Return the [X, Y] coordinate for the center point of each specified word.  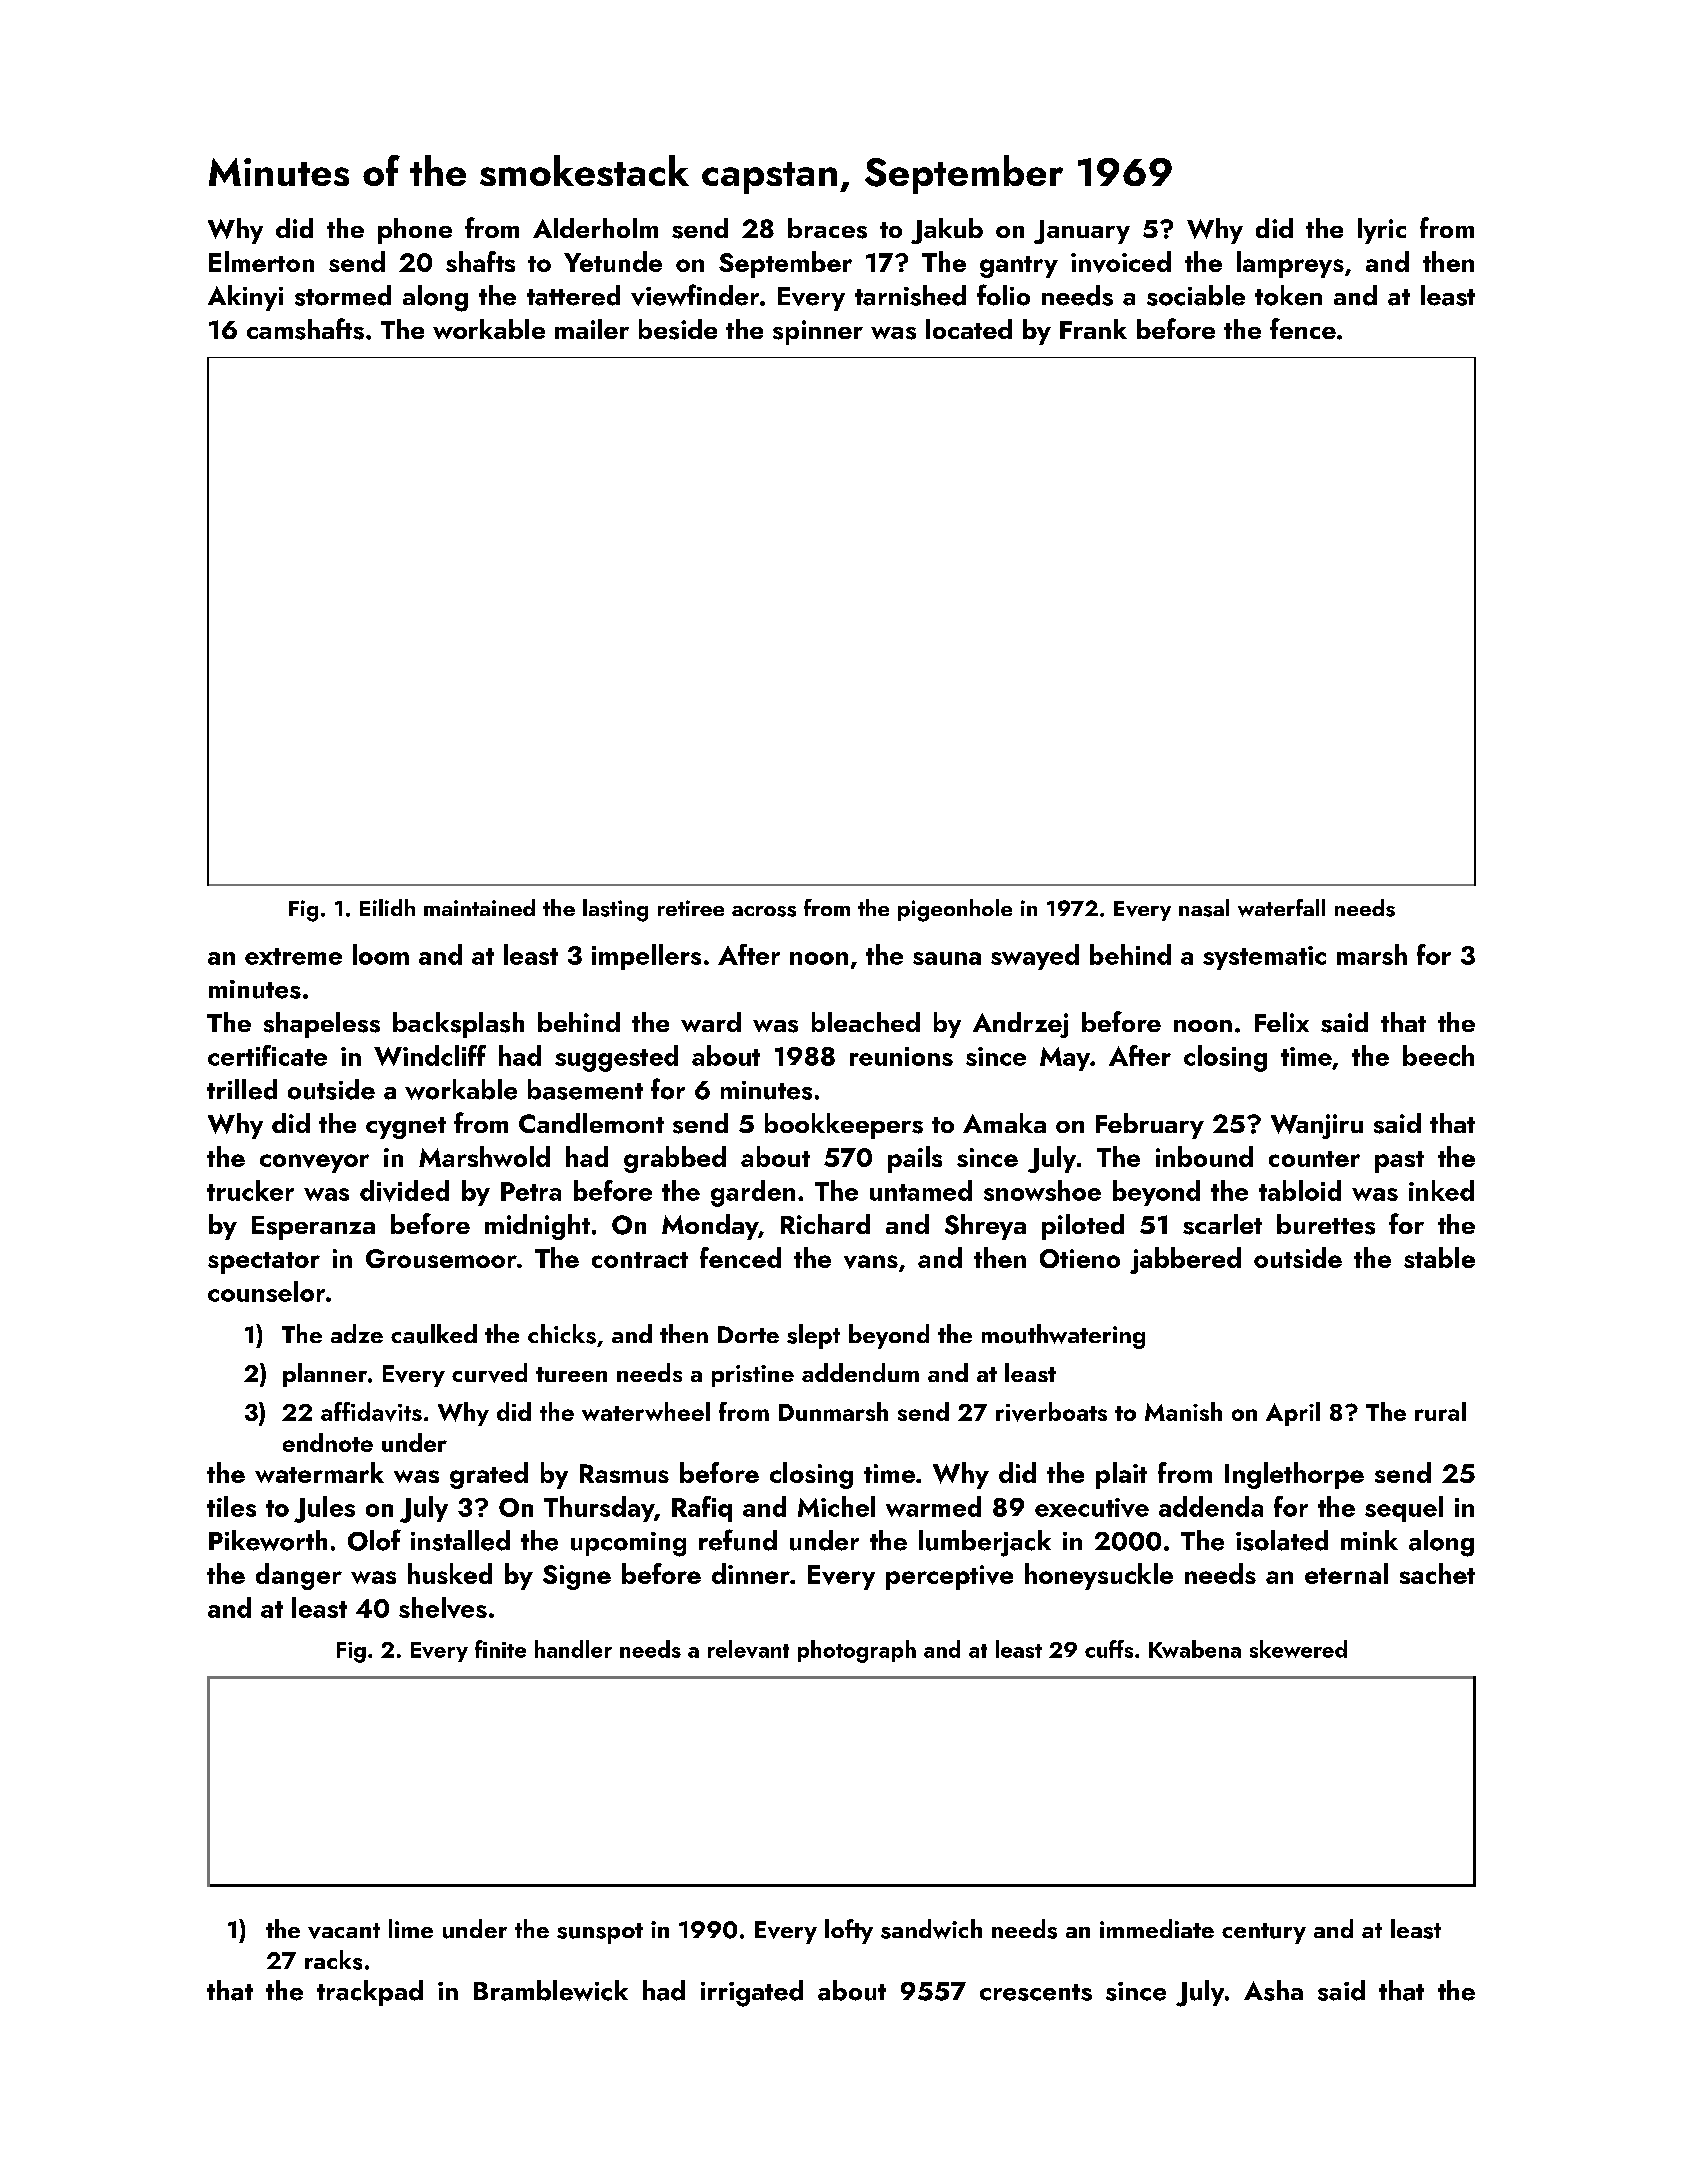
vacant [344, 1931]
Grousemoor [441, 1258]
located [969, 329]
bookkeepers [844, 1126]
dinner [751, 1573]
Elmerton [261, 261]
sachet [1437, 1573]
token [1288, 295]
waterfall [1281, 908]
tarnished [910, 295]
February [1150, 1126]
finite [500, 1649]
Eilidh [387, 907]
